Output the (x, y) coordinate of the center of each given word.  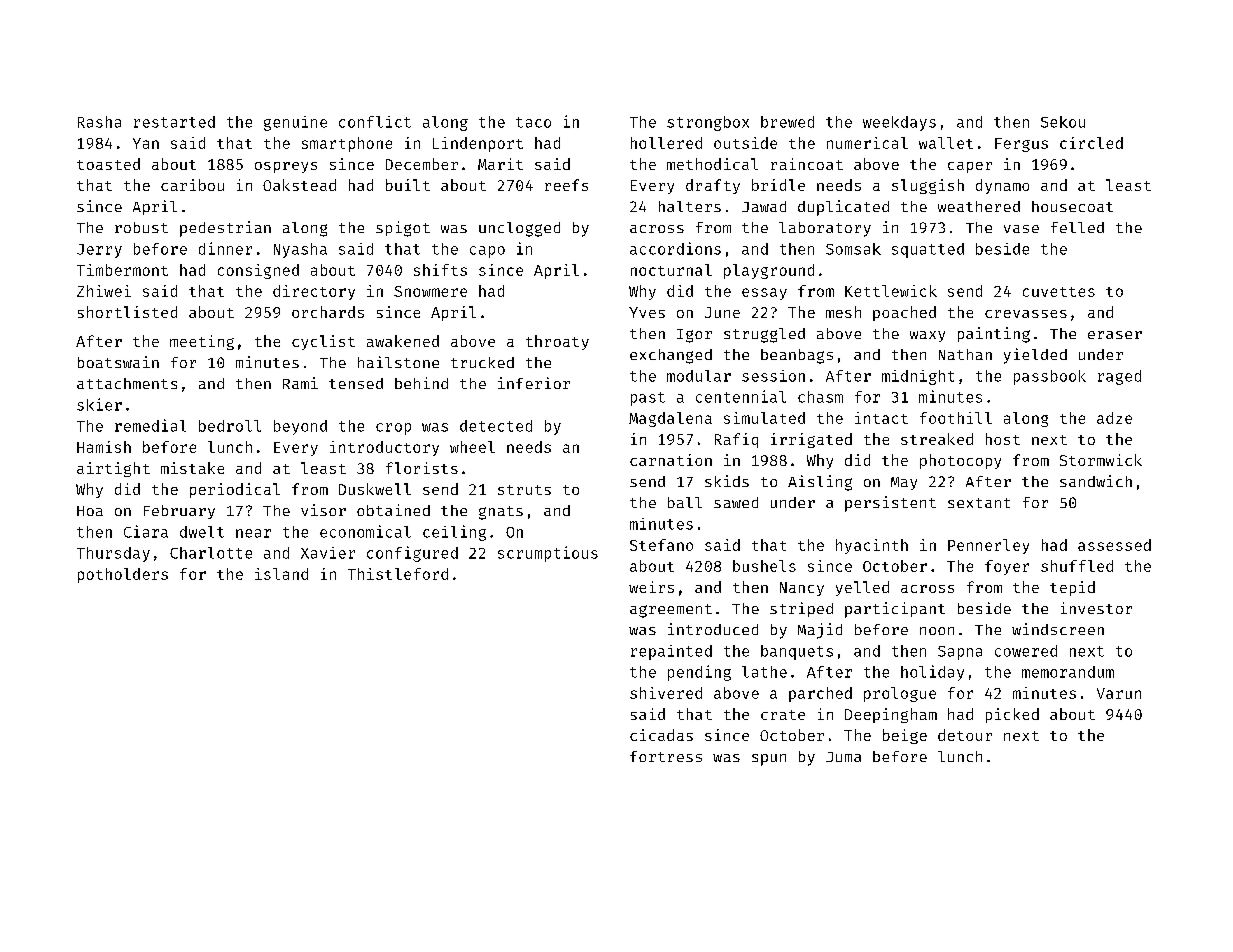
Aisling (820, 483)
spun (769, 760)
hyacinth (872, 546)
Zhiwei (104, 291)
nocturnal (671, 270)
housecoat (1072, 206)
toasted (108, 164)
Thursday (113, 554)
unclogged (519, 229)
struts (524, 490)
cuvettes (1059, 292)
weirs (651, 587)
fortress (666, 756)
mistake (192, 468)
